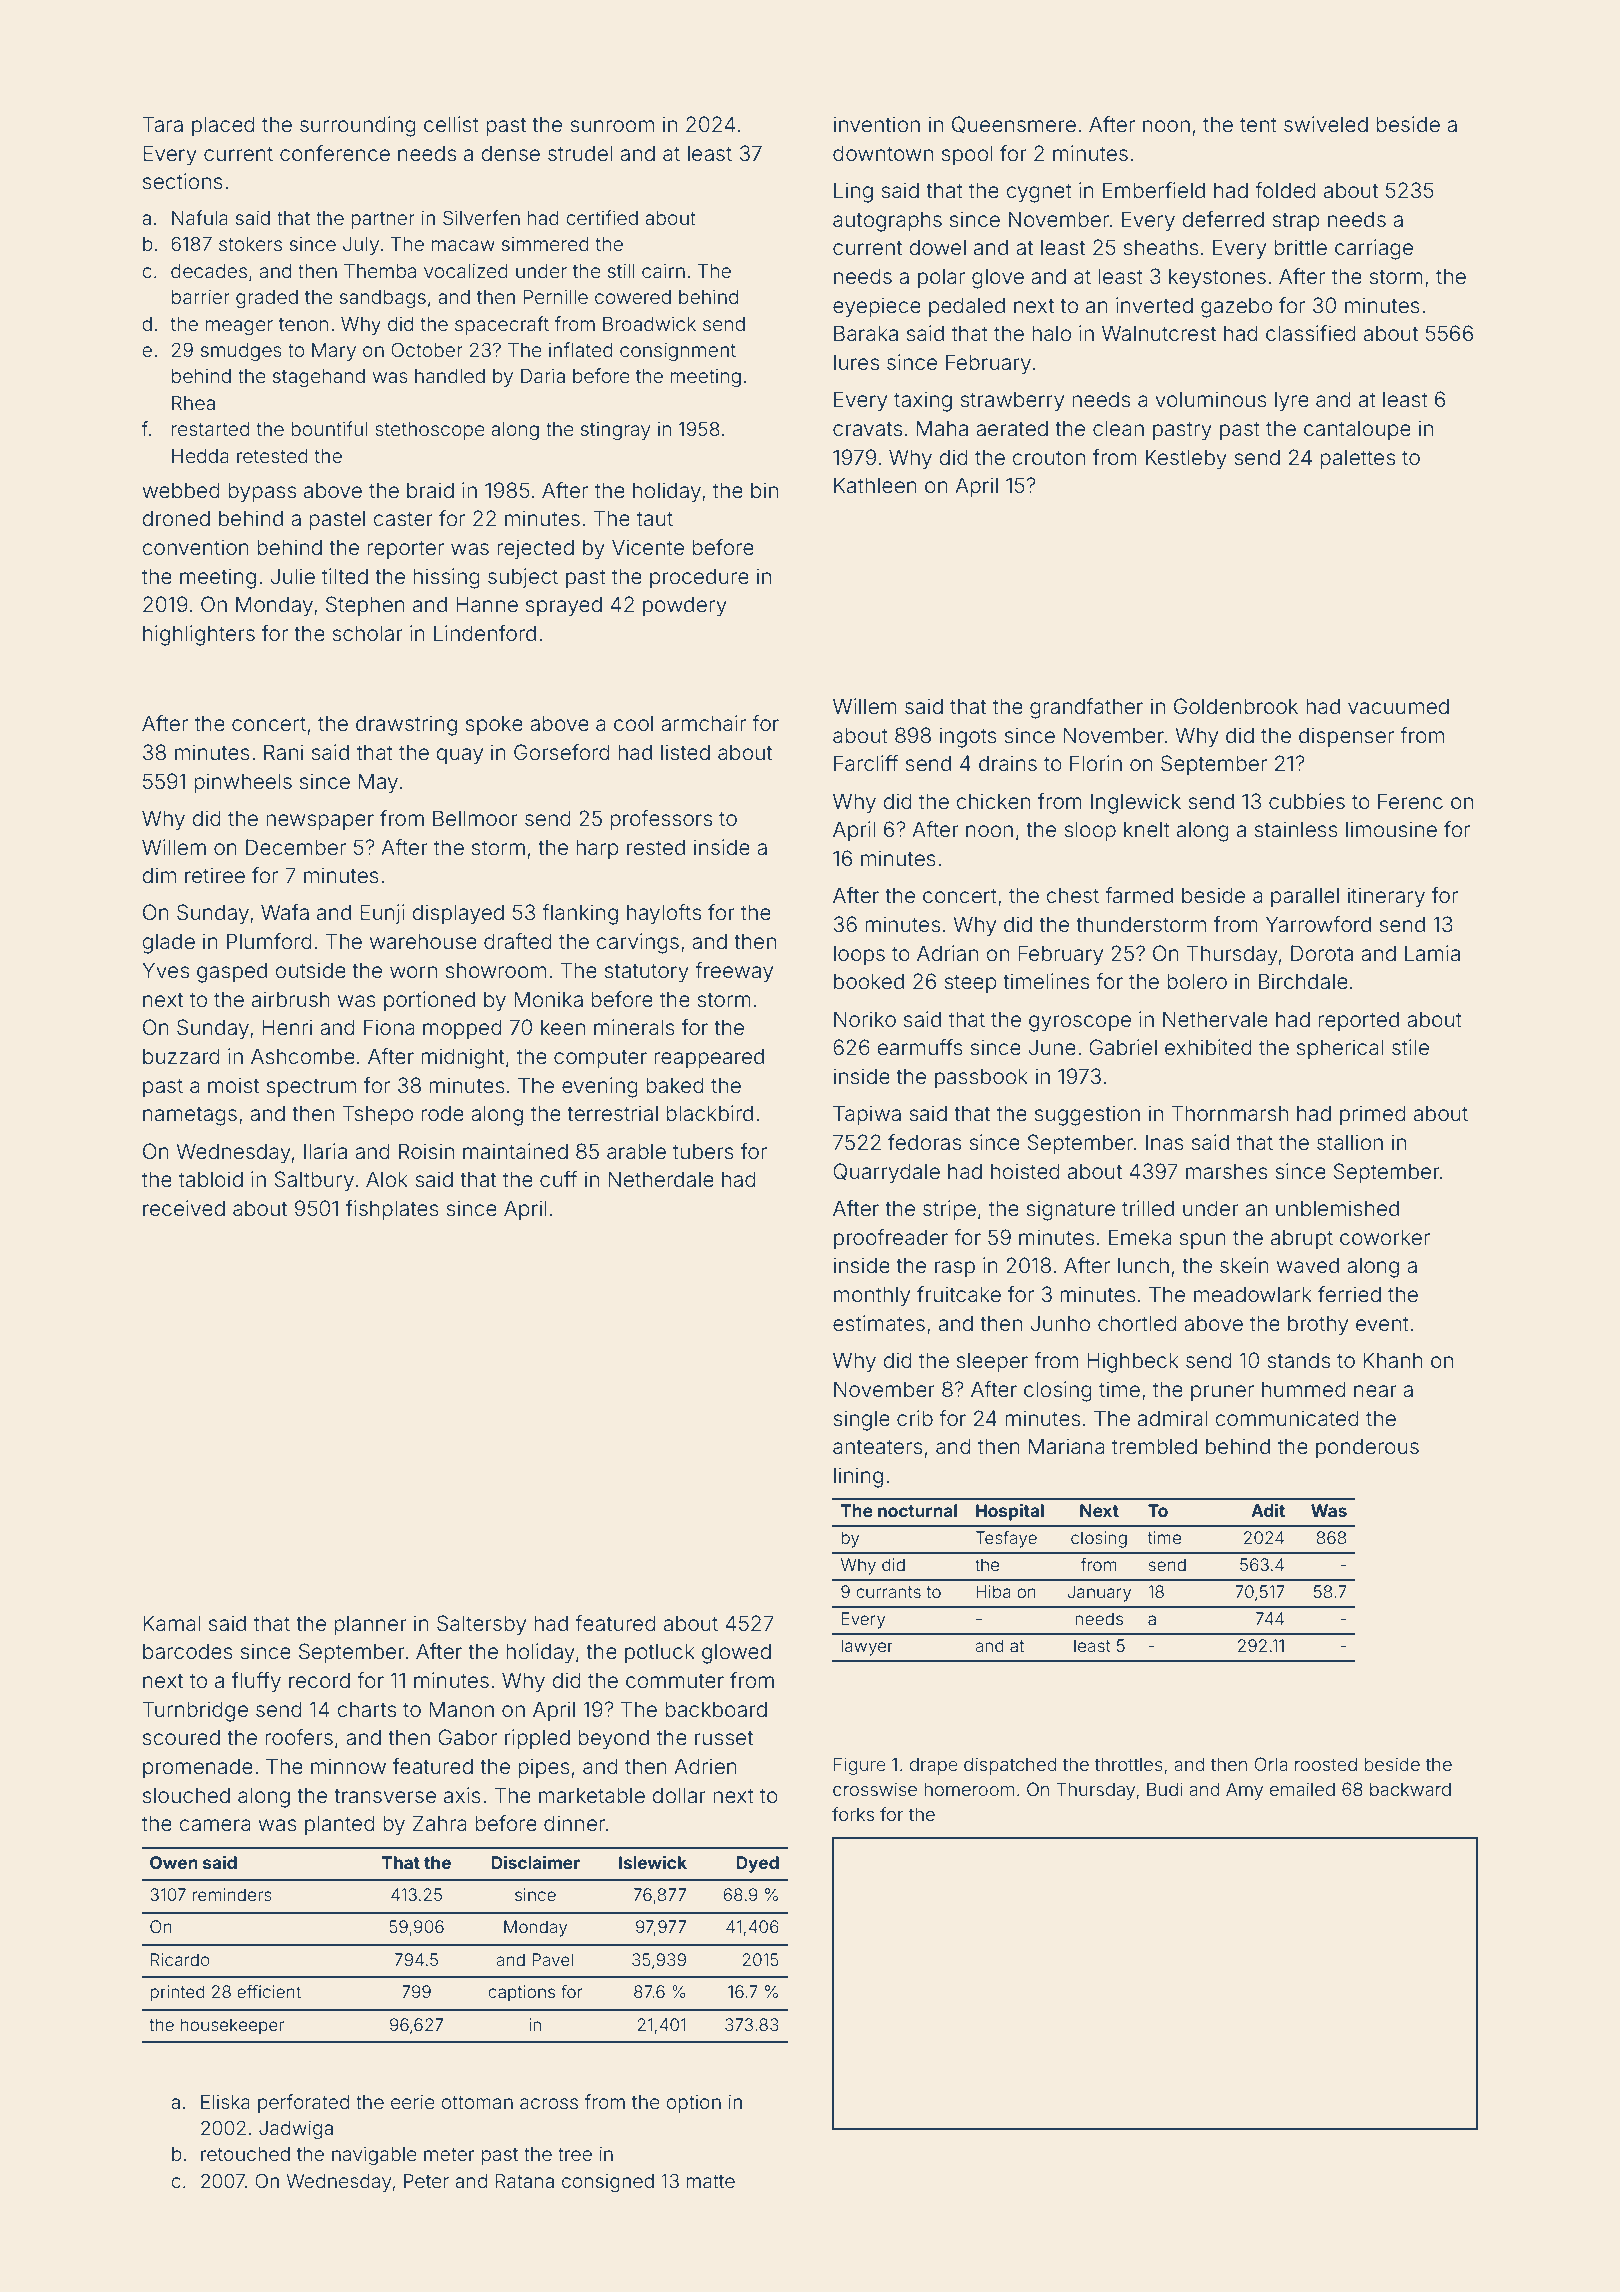  What do you see at coordinates (636, 1151) in the screenshot?
I see `arable` at bounding box center [636, 1151].
